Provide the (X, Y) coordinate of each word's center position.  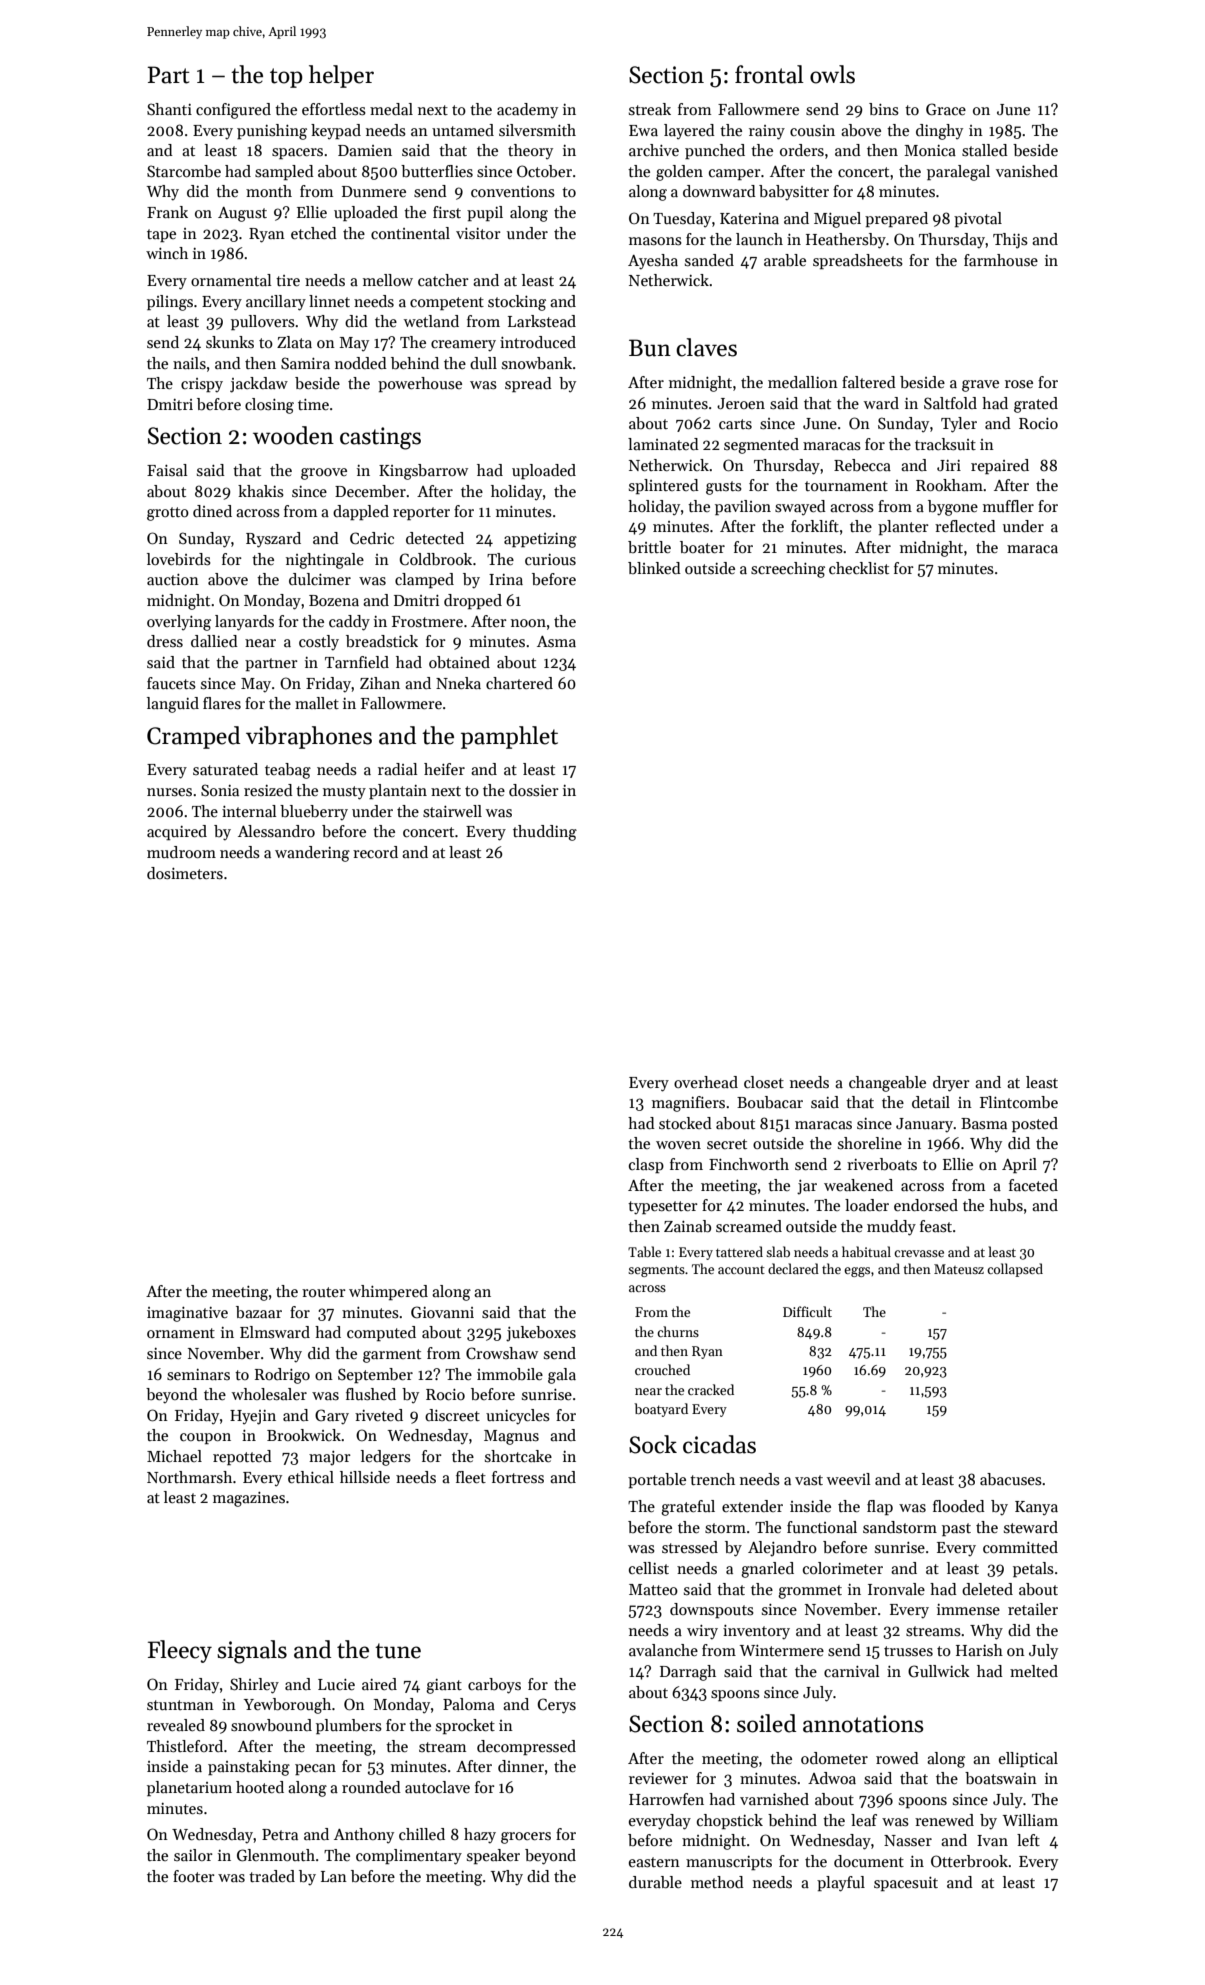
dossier (534, 790)
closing (269, 406)
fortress (518, 1477)
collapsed (1015, 1270)
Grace (946, 109)
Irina (506, 579)
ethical (311, 1477)
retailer (1033, 1609)
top (286, 78)
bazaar (259, 1312)
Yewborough (287, 1706)
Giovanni (442, 1312)
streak (650, 109)
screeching (788, 570)
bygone (953, 508)
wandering (312, 854)
